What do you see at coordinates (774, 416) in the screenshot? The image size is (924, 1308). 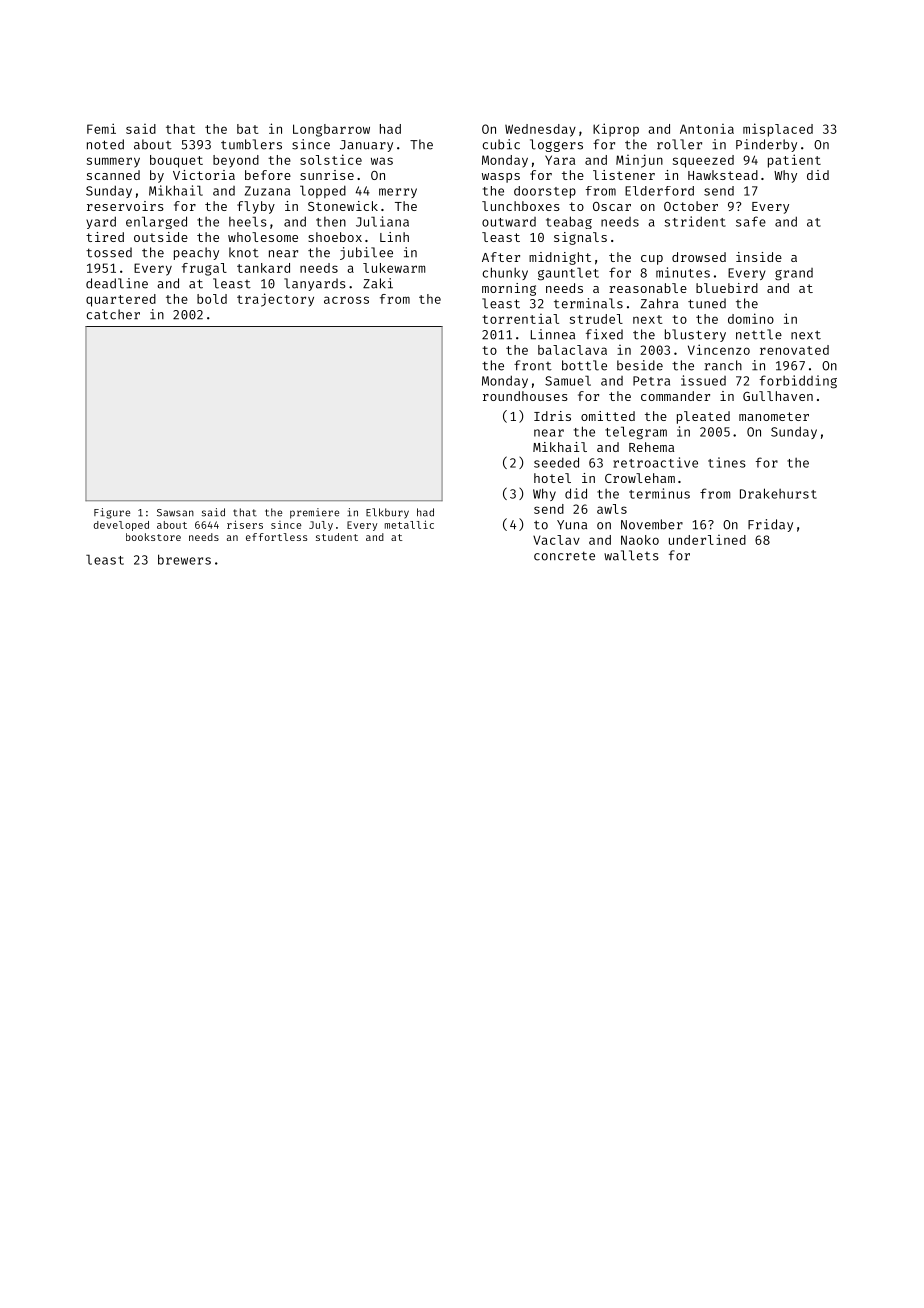 I see `manometer` at bounding box center [774, 416].
